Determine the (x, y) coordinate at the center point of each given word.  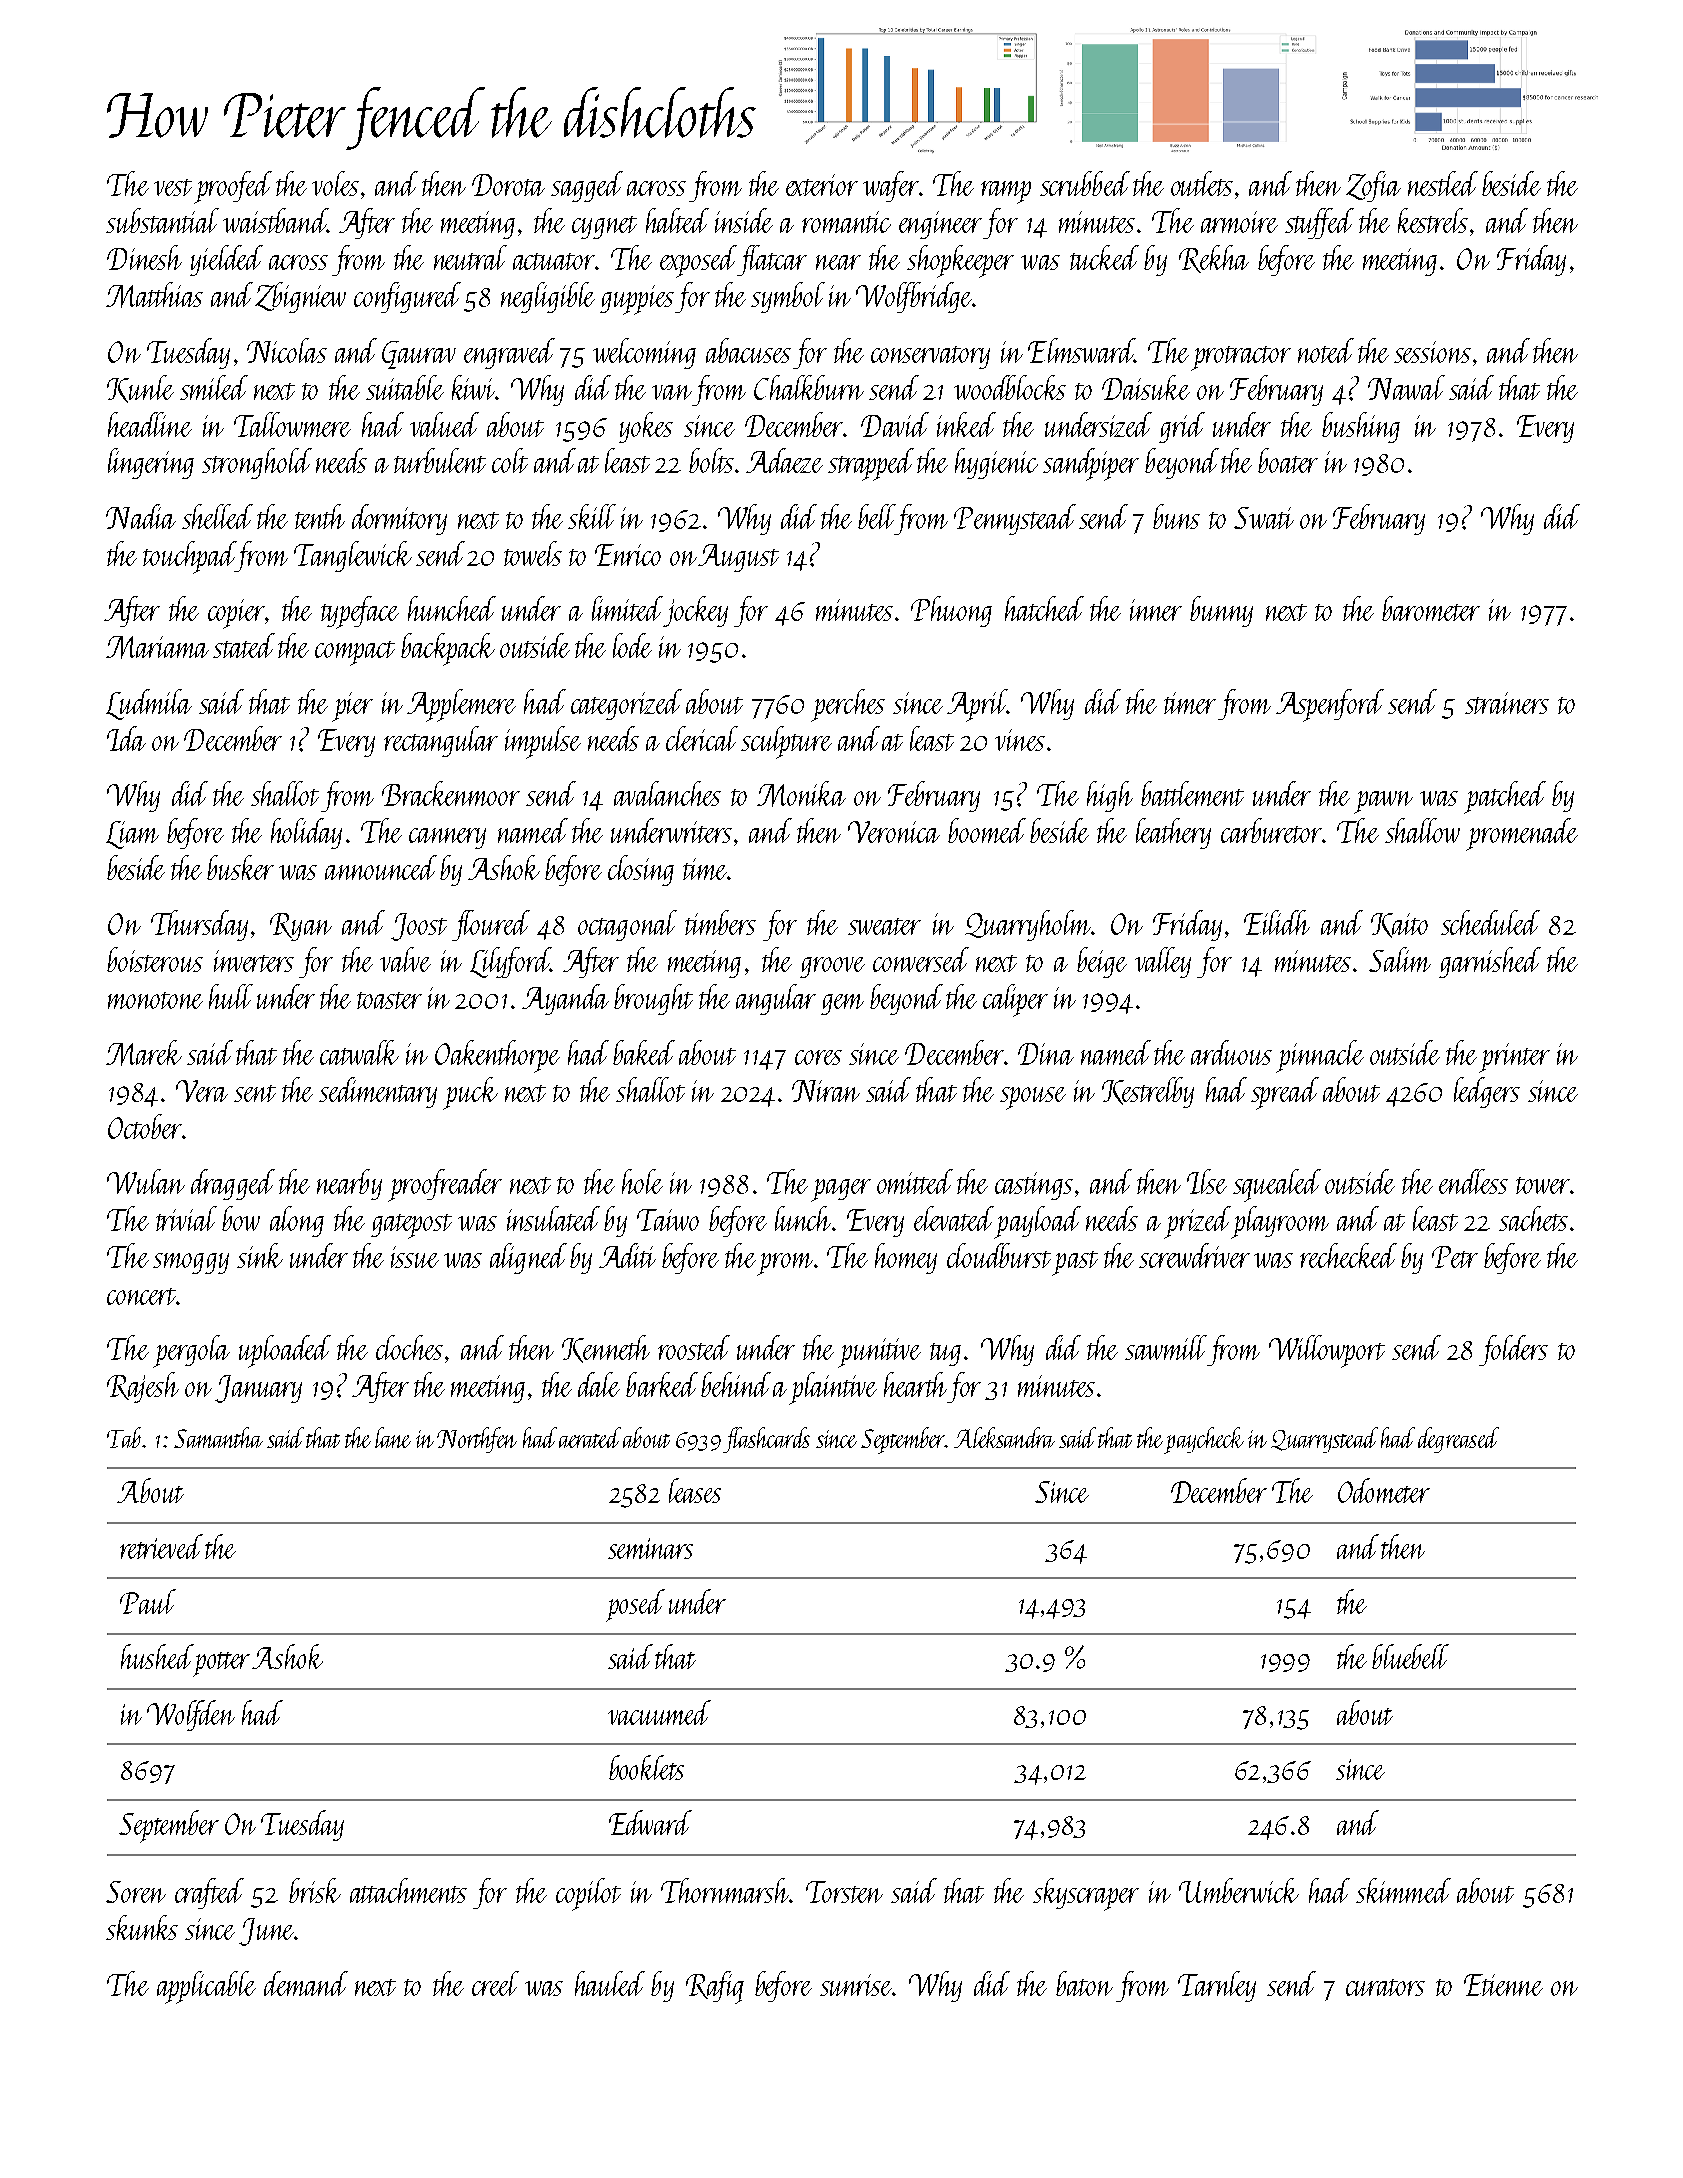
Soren (136, 1892)
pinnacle (1320, 1056)
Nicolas (287, 350)
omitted (915, 1181)
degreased (1458, 1440)
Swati (1264, 518)
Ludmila (149, 704)
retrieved (161, 1546)
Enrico (628, 555)
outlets (1202, 183)
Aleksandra (1004, 1437)
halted (677, 220)
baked (644, 1052)
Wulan (146, 1181)
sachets (1533, 1218)
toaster (389, 1000)
